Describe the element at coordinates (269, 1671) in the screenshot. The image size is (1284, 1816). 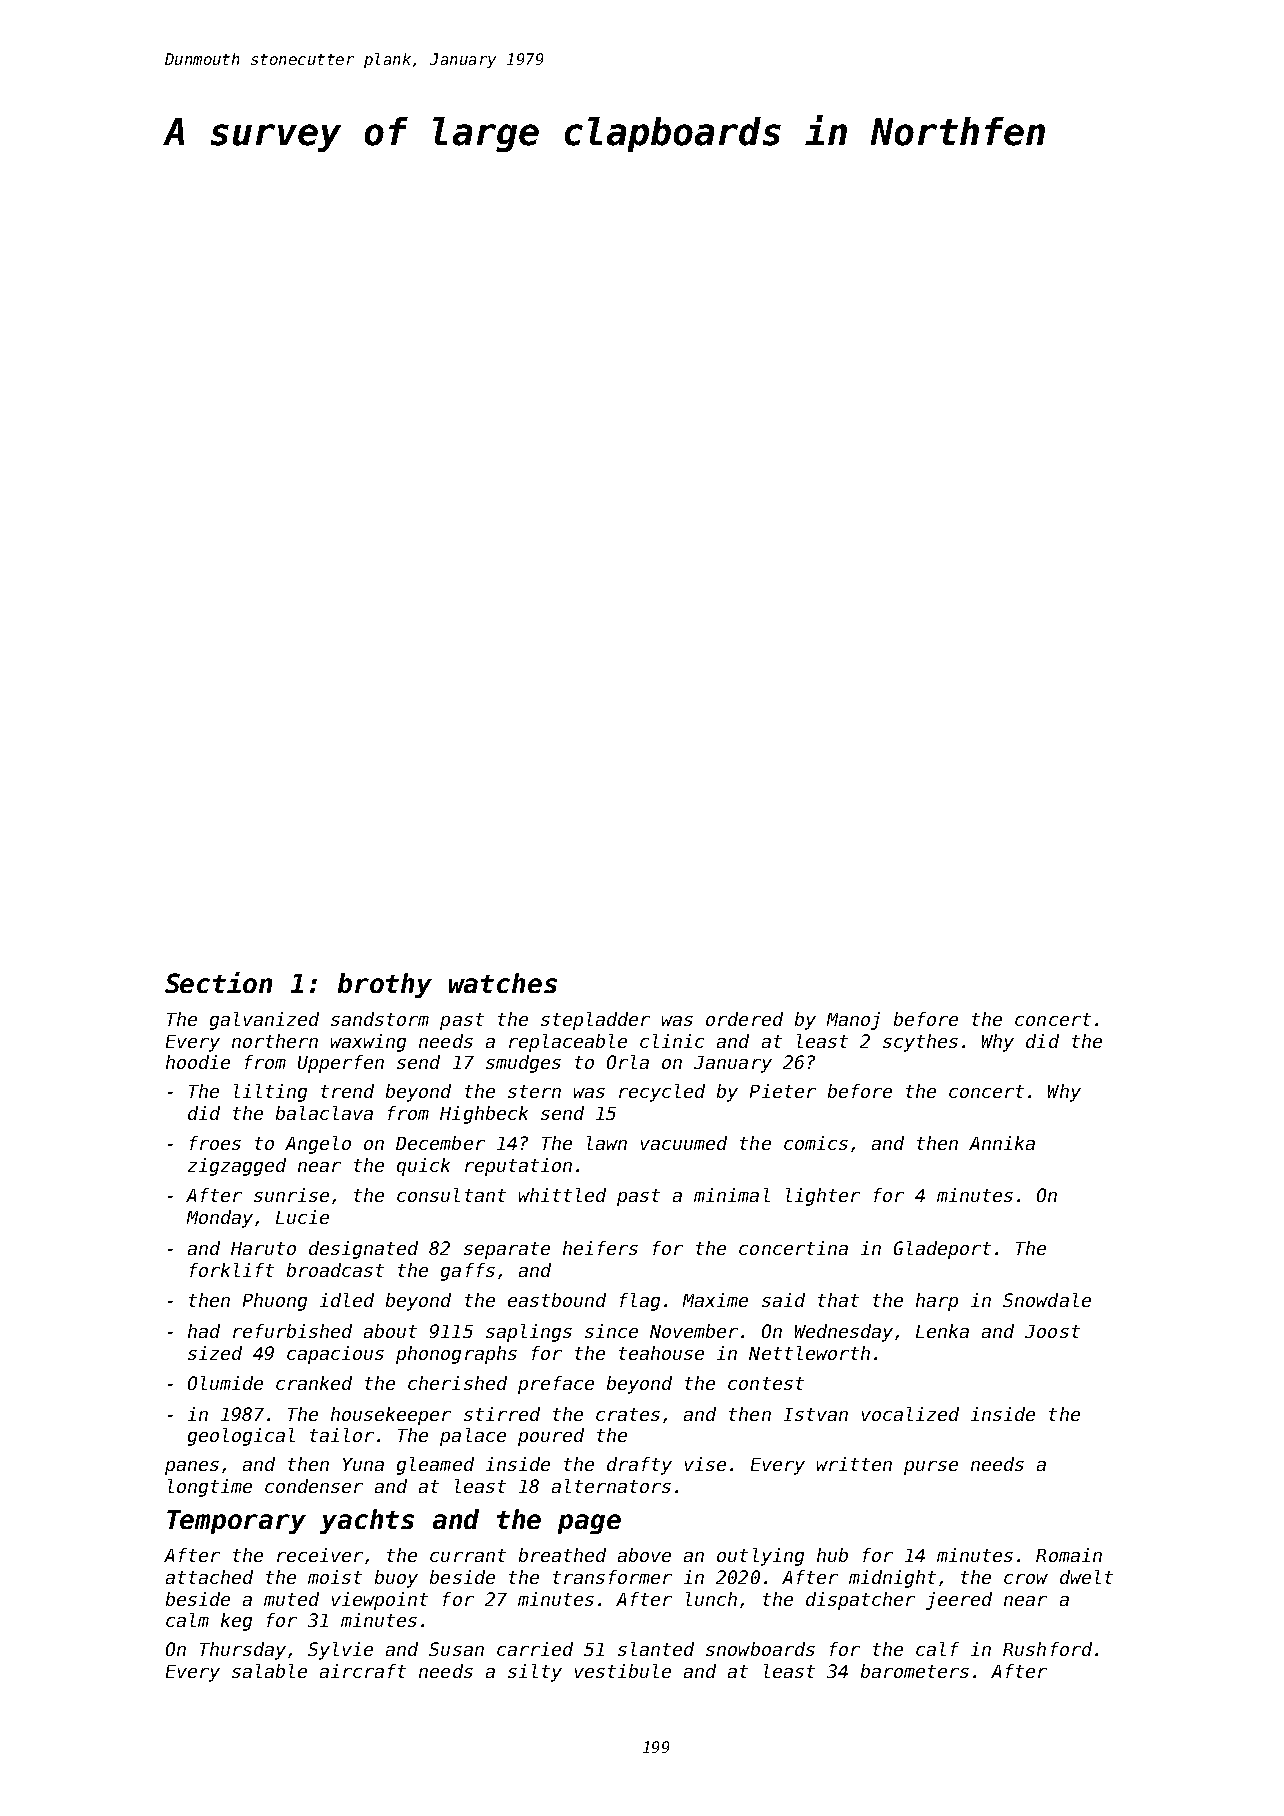
I see `salable` at that location.
